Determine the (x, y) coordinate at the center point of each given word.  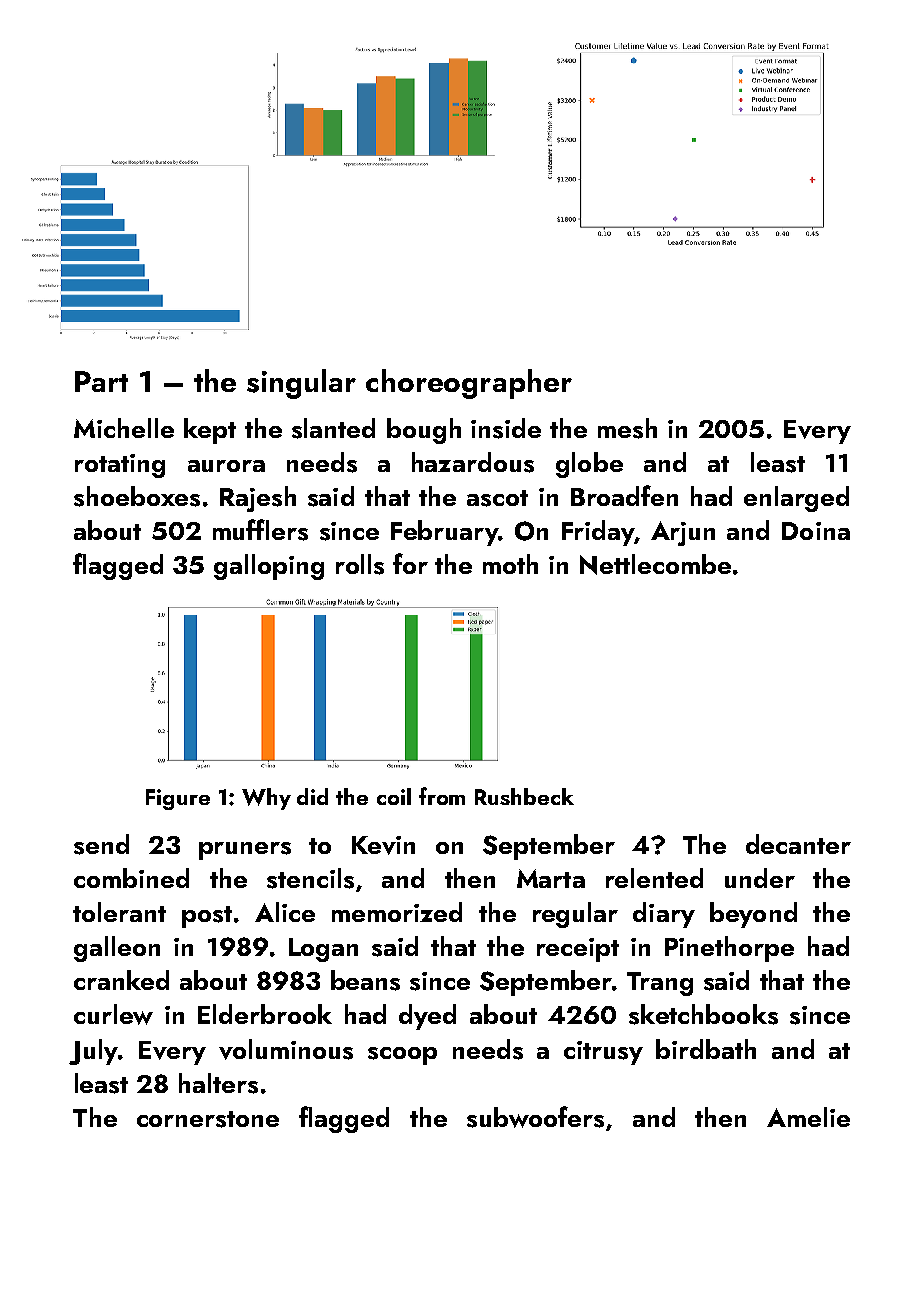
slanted (333, 428)
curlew (113, 1014)
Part (101, 381)
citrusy (603, 1053)
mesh (627, 428)
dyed (427, 1017)
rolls (360, 564)
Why (266, 799)
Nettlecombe (655, 564)
